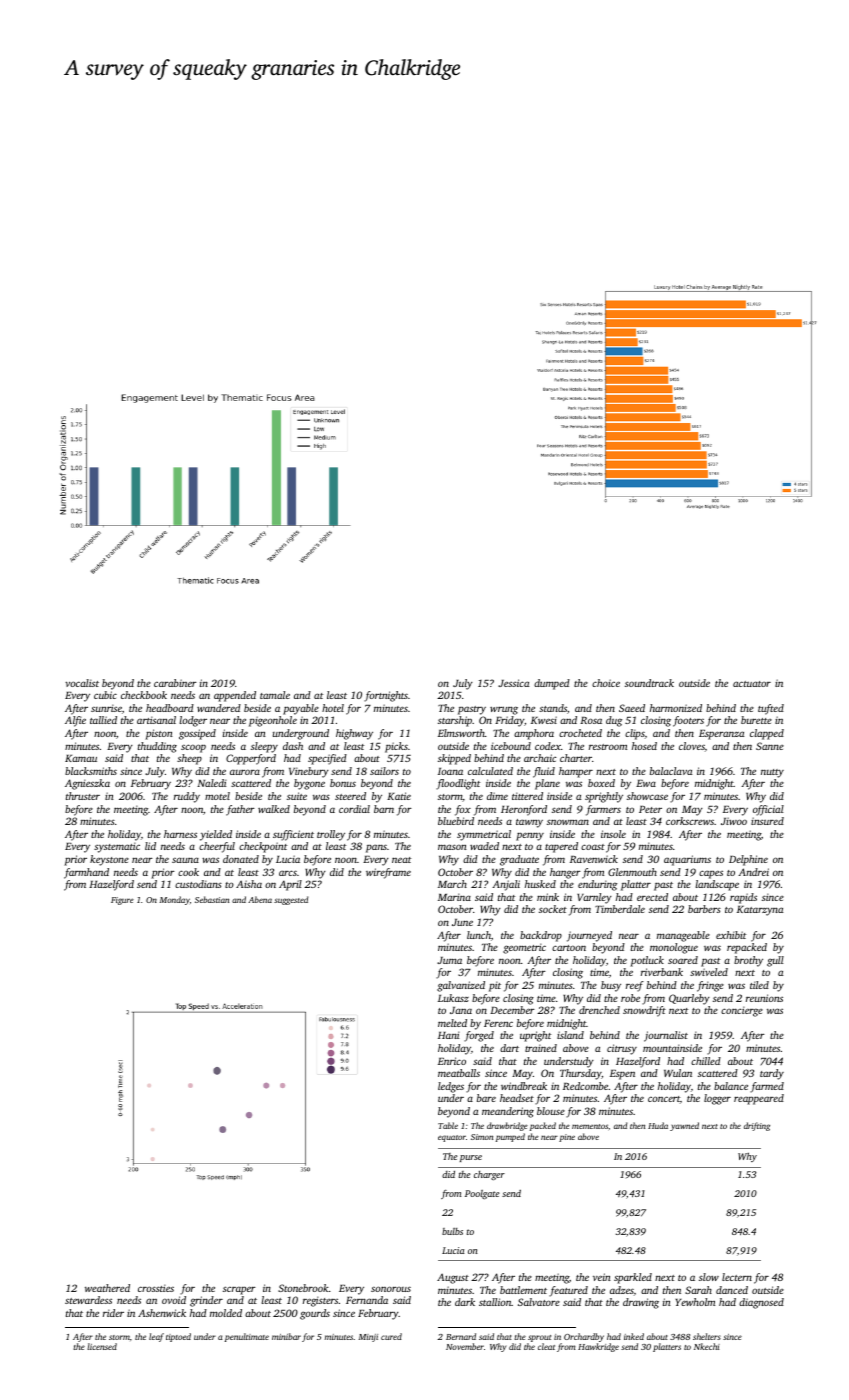 This page has height=1400, width=849. Describe the element at coordinates (606, 683) in the page. I see `choice` at that location.
